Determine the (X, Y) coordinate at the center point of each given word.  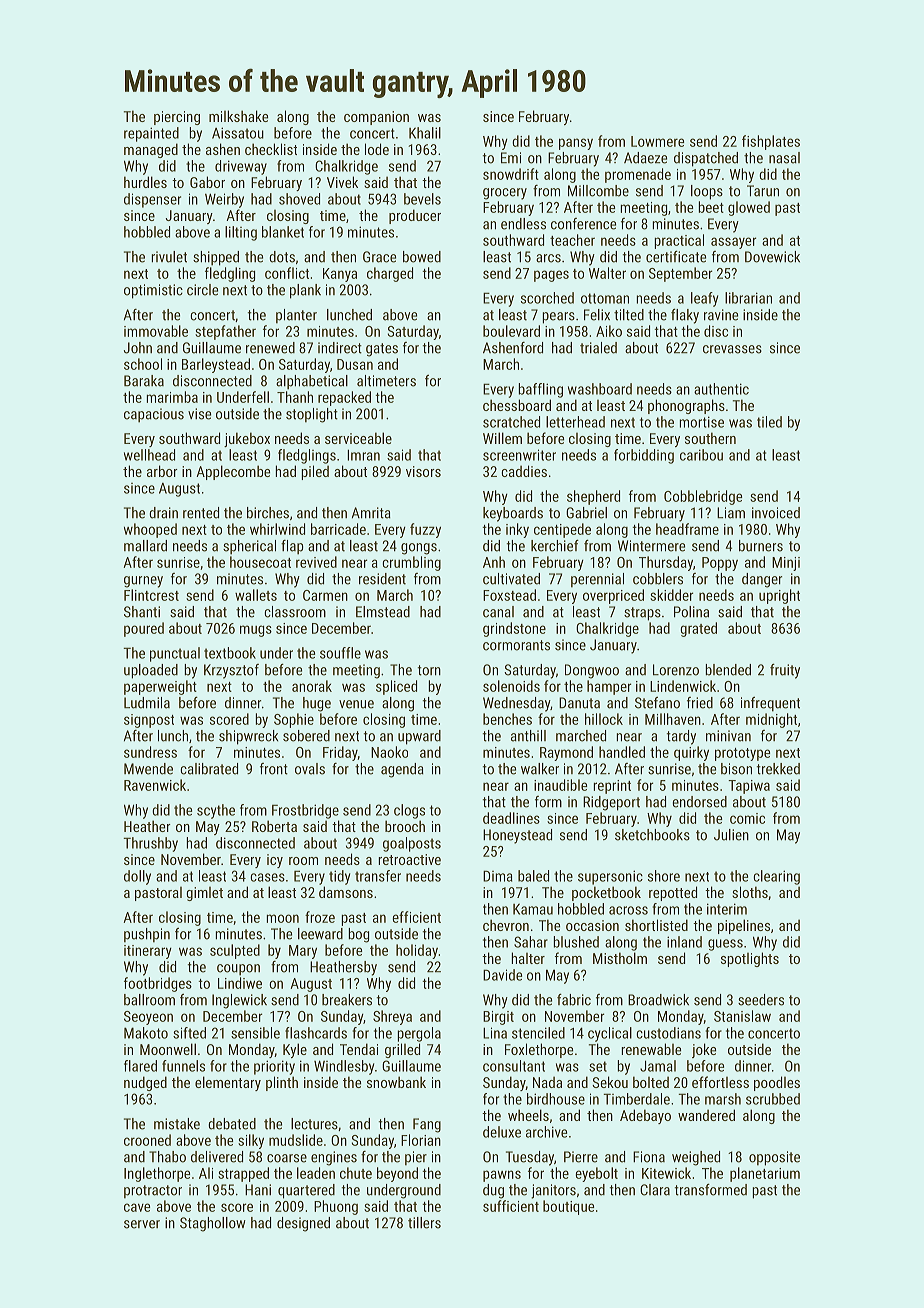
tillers (424, 1223)
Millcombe (598, 191)
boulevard (511, 331)
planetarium (765, 1174)
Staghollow (213, 1224)
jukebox (247, 439)
